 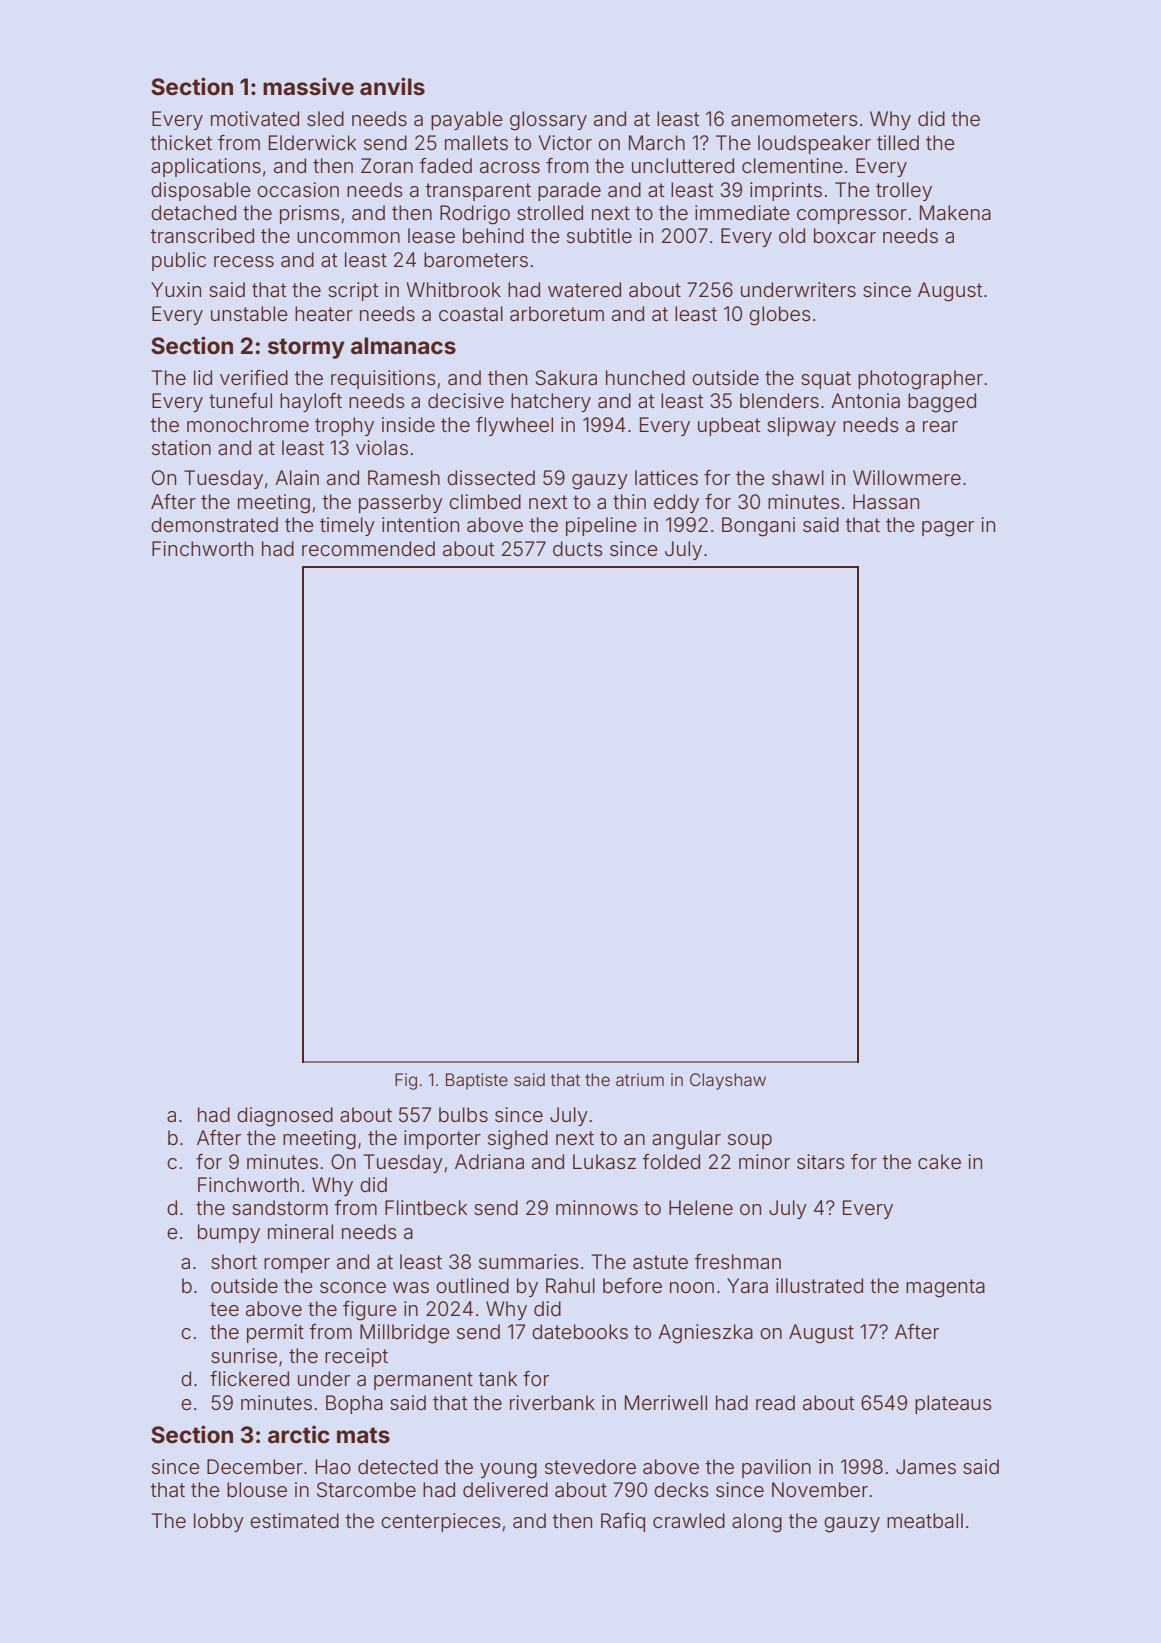 What do you see at coordinates (255, 118) in the image?
I see `motivated` at bounding box center [255, 118].
